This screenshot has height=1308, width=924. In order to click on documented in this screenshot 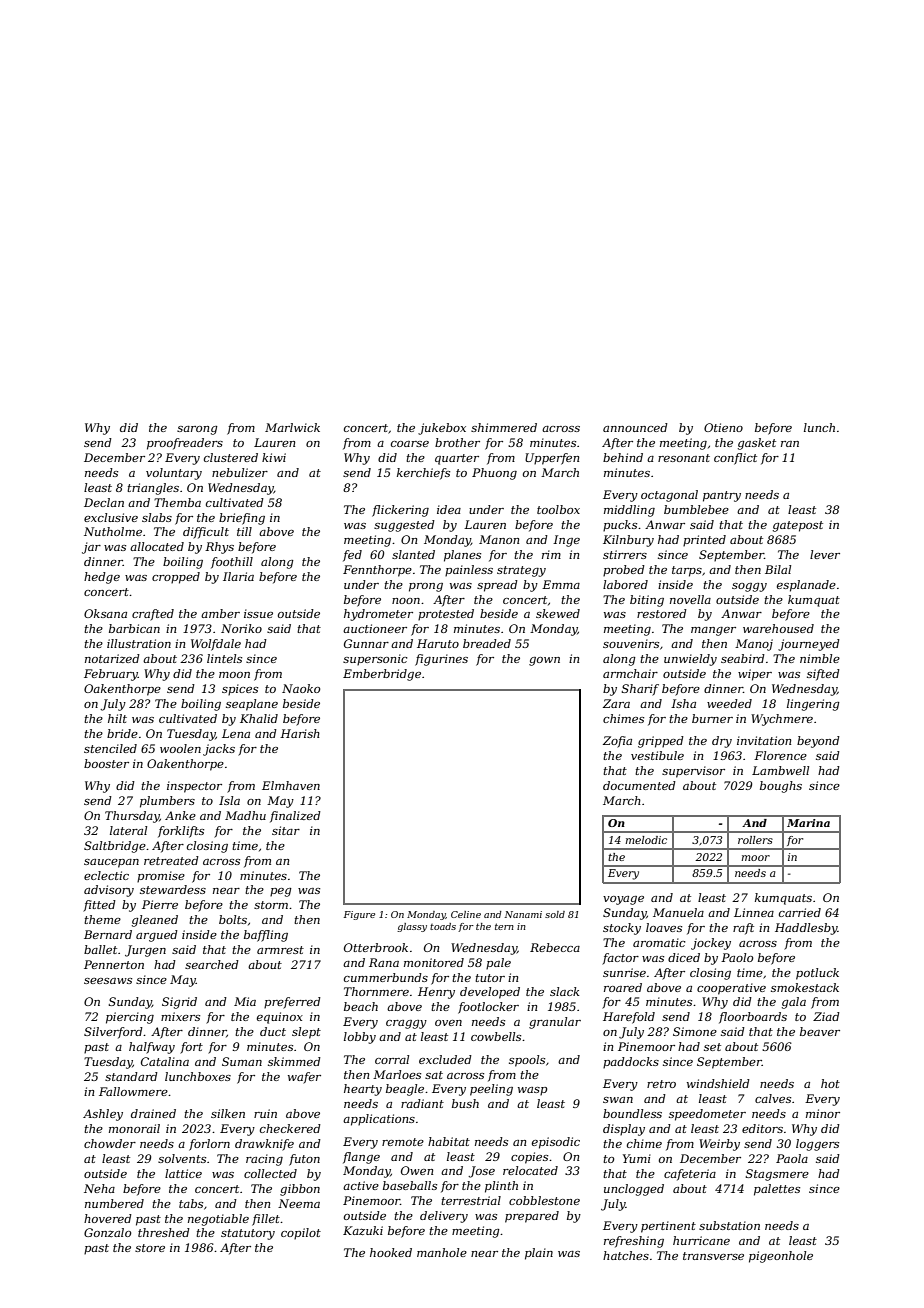, I will do `click(639, 785)`.
